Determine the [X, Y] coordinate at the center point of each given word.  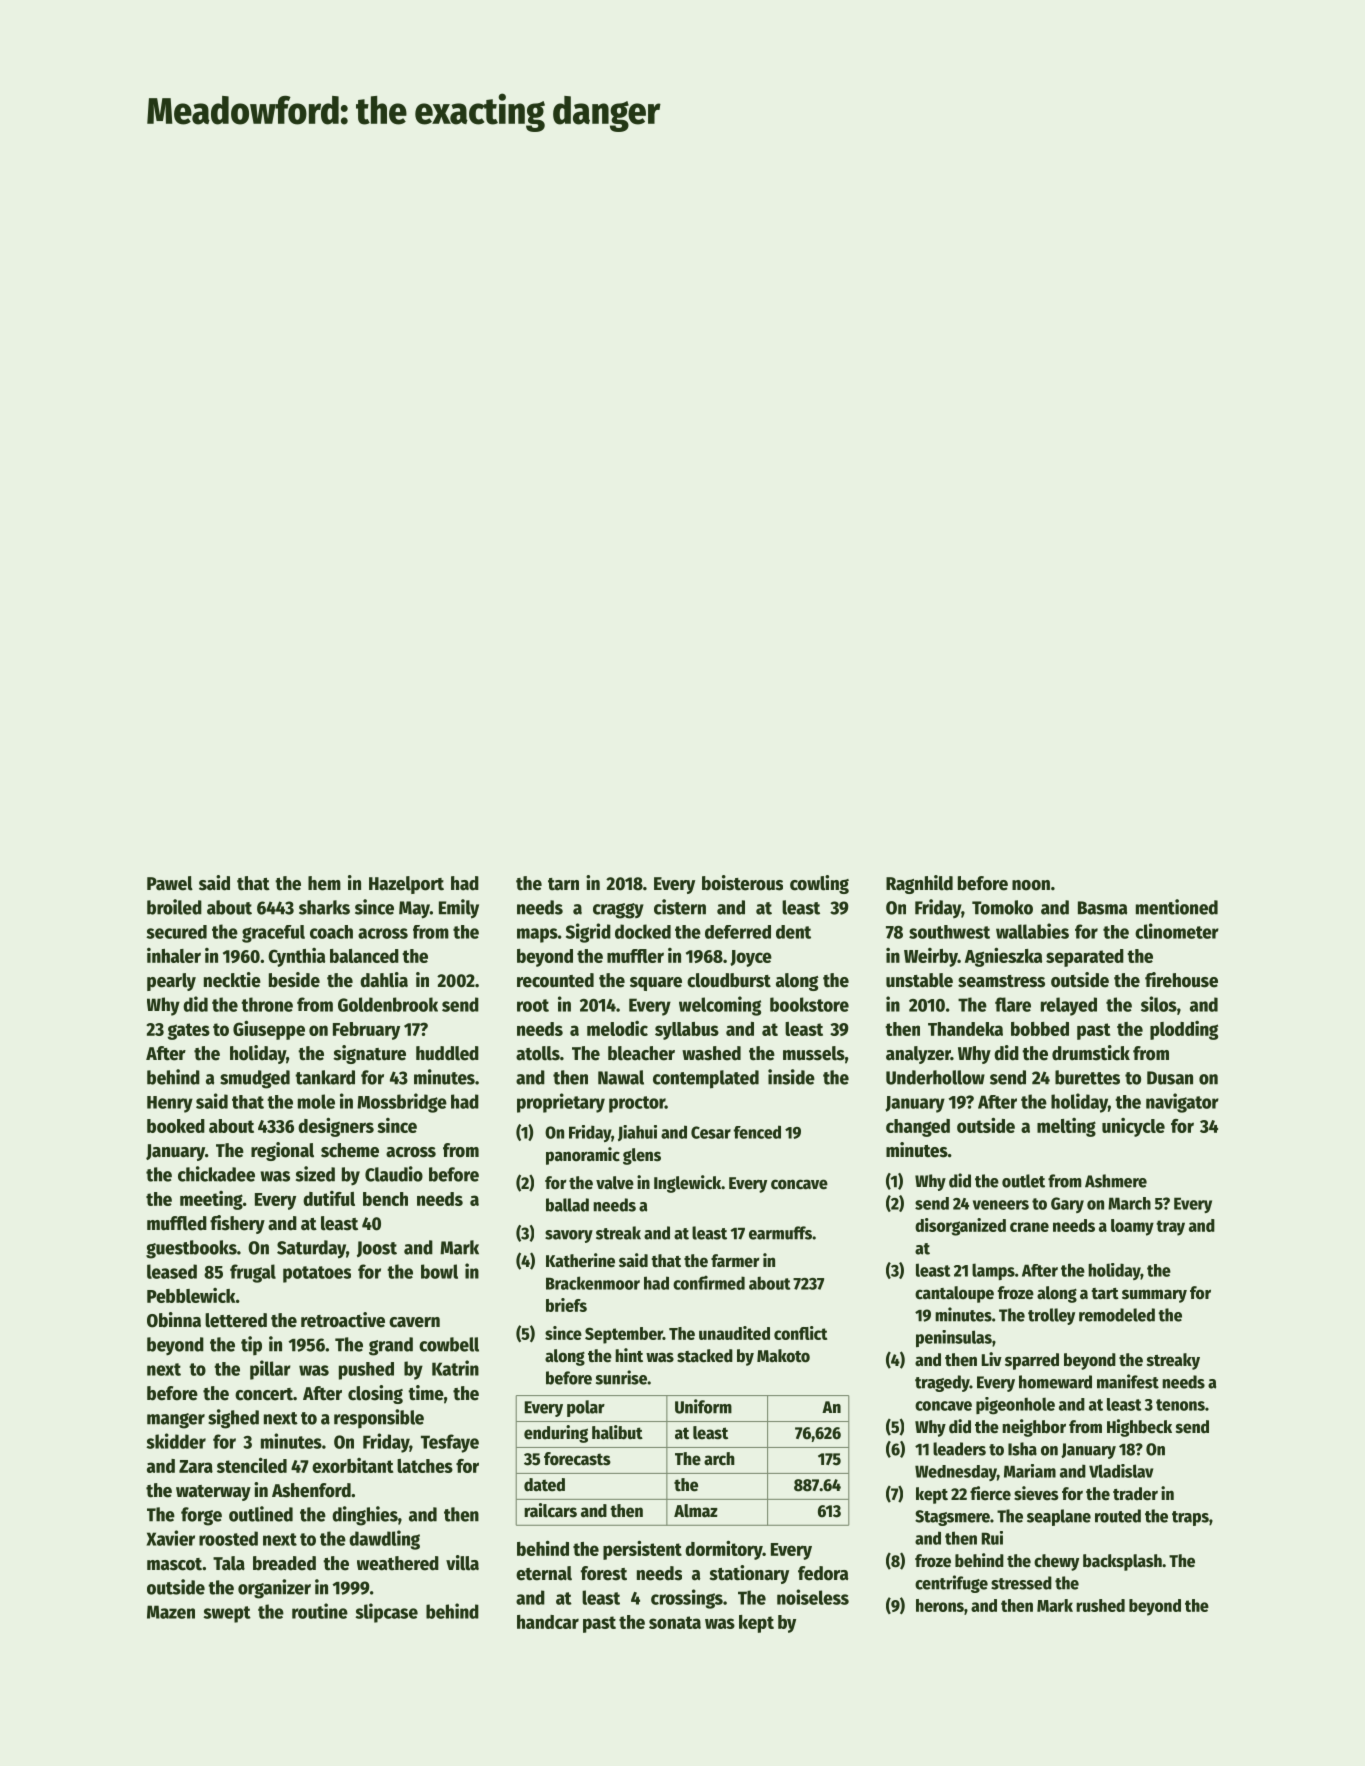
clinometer [1177, 931]
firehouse [1181, 980]
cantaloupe [954, 1294]
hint [629, 1355]
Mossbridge [402, 1103]
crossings [687, 1599]
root [533, 1005]
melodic [617, 1028]
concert [264, 1394]
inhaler [174, 955]
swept [227, 1614]
